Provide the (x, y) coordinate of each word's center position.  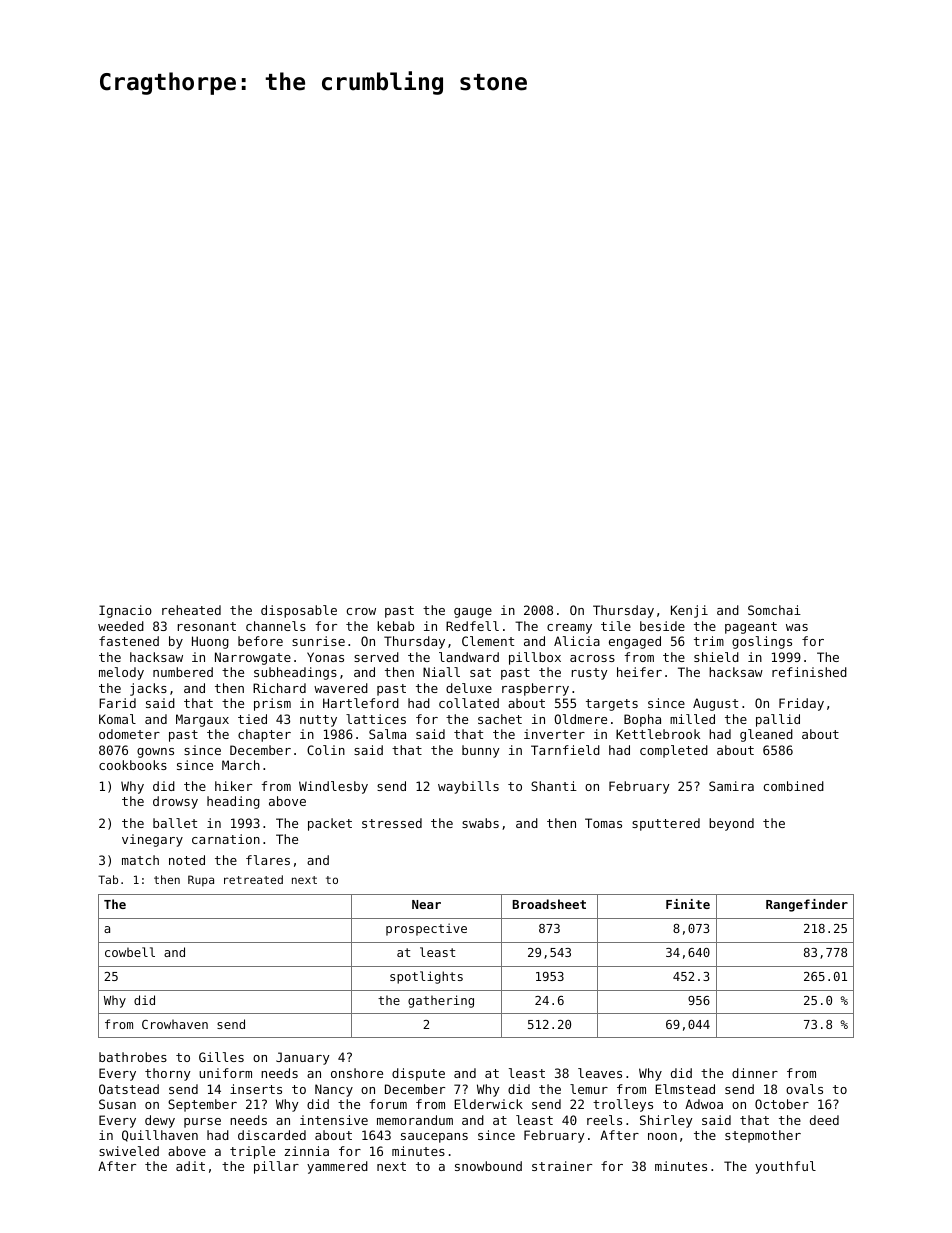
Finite (688, 904)
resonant (207, 626)
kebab (395, 626)
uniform (225, 1073)
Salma (387, 734)
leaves (600, 1073)
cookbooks (133, 765)
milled (692, 719)
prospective (426, 929)
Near (426, 904)
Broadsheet (549, 904)
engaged (635, 642)
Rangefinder (807, 905)
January (303, 1058)
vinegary (152, 840)
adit (190, 1166)
